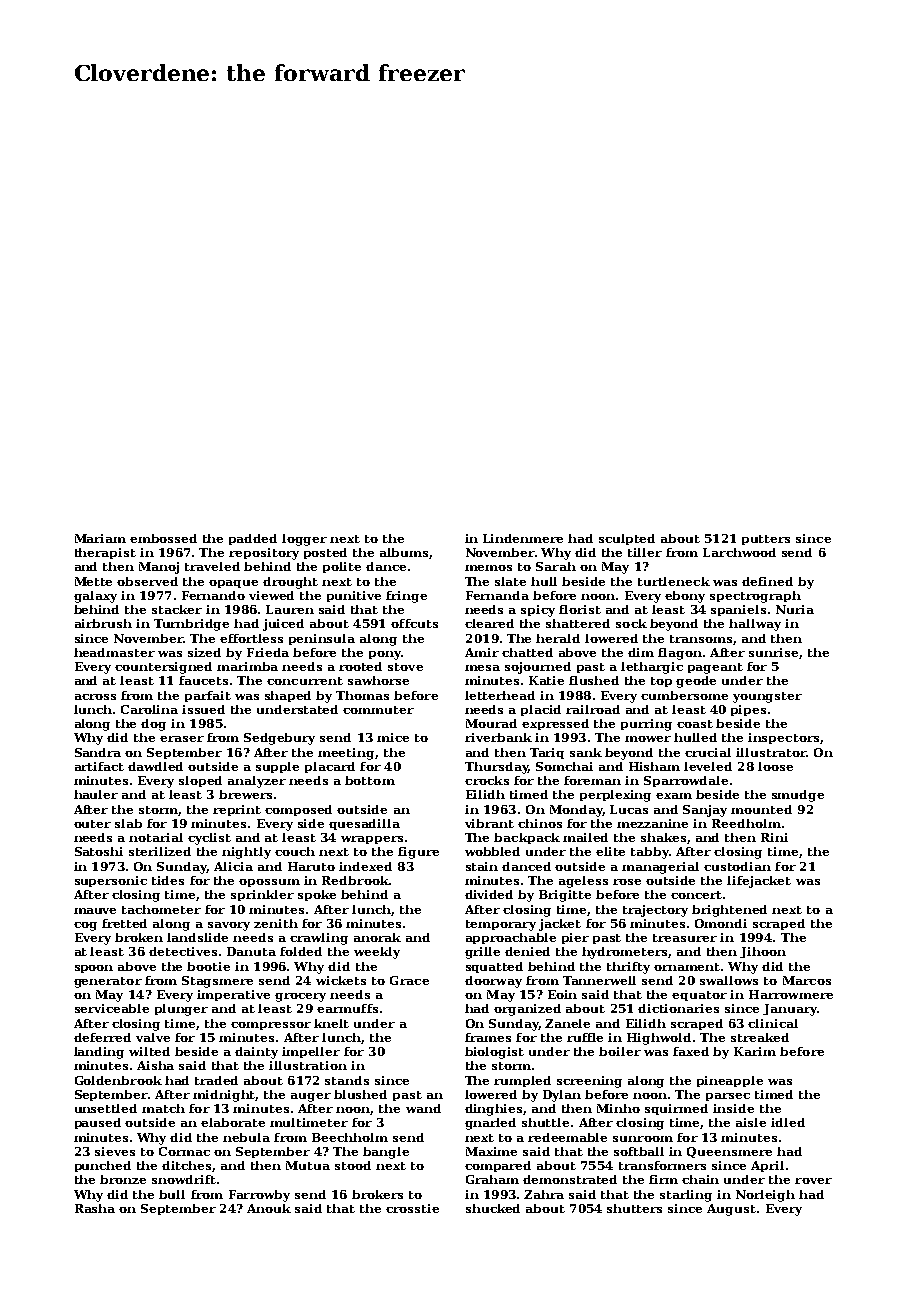 The height and width of the screenshot is (1316, 908). I want to click on shutters, so click(634, 1208).
